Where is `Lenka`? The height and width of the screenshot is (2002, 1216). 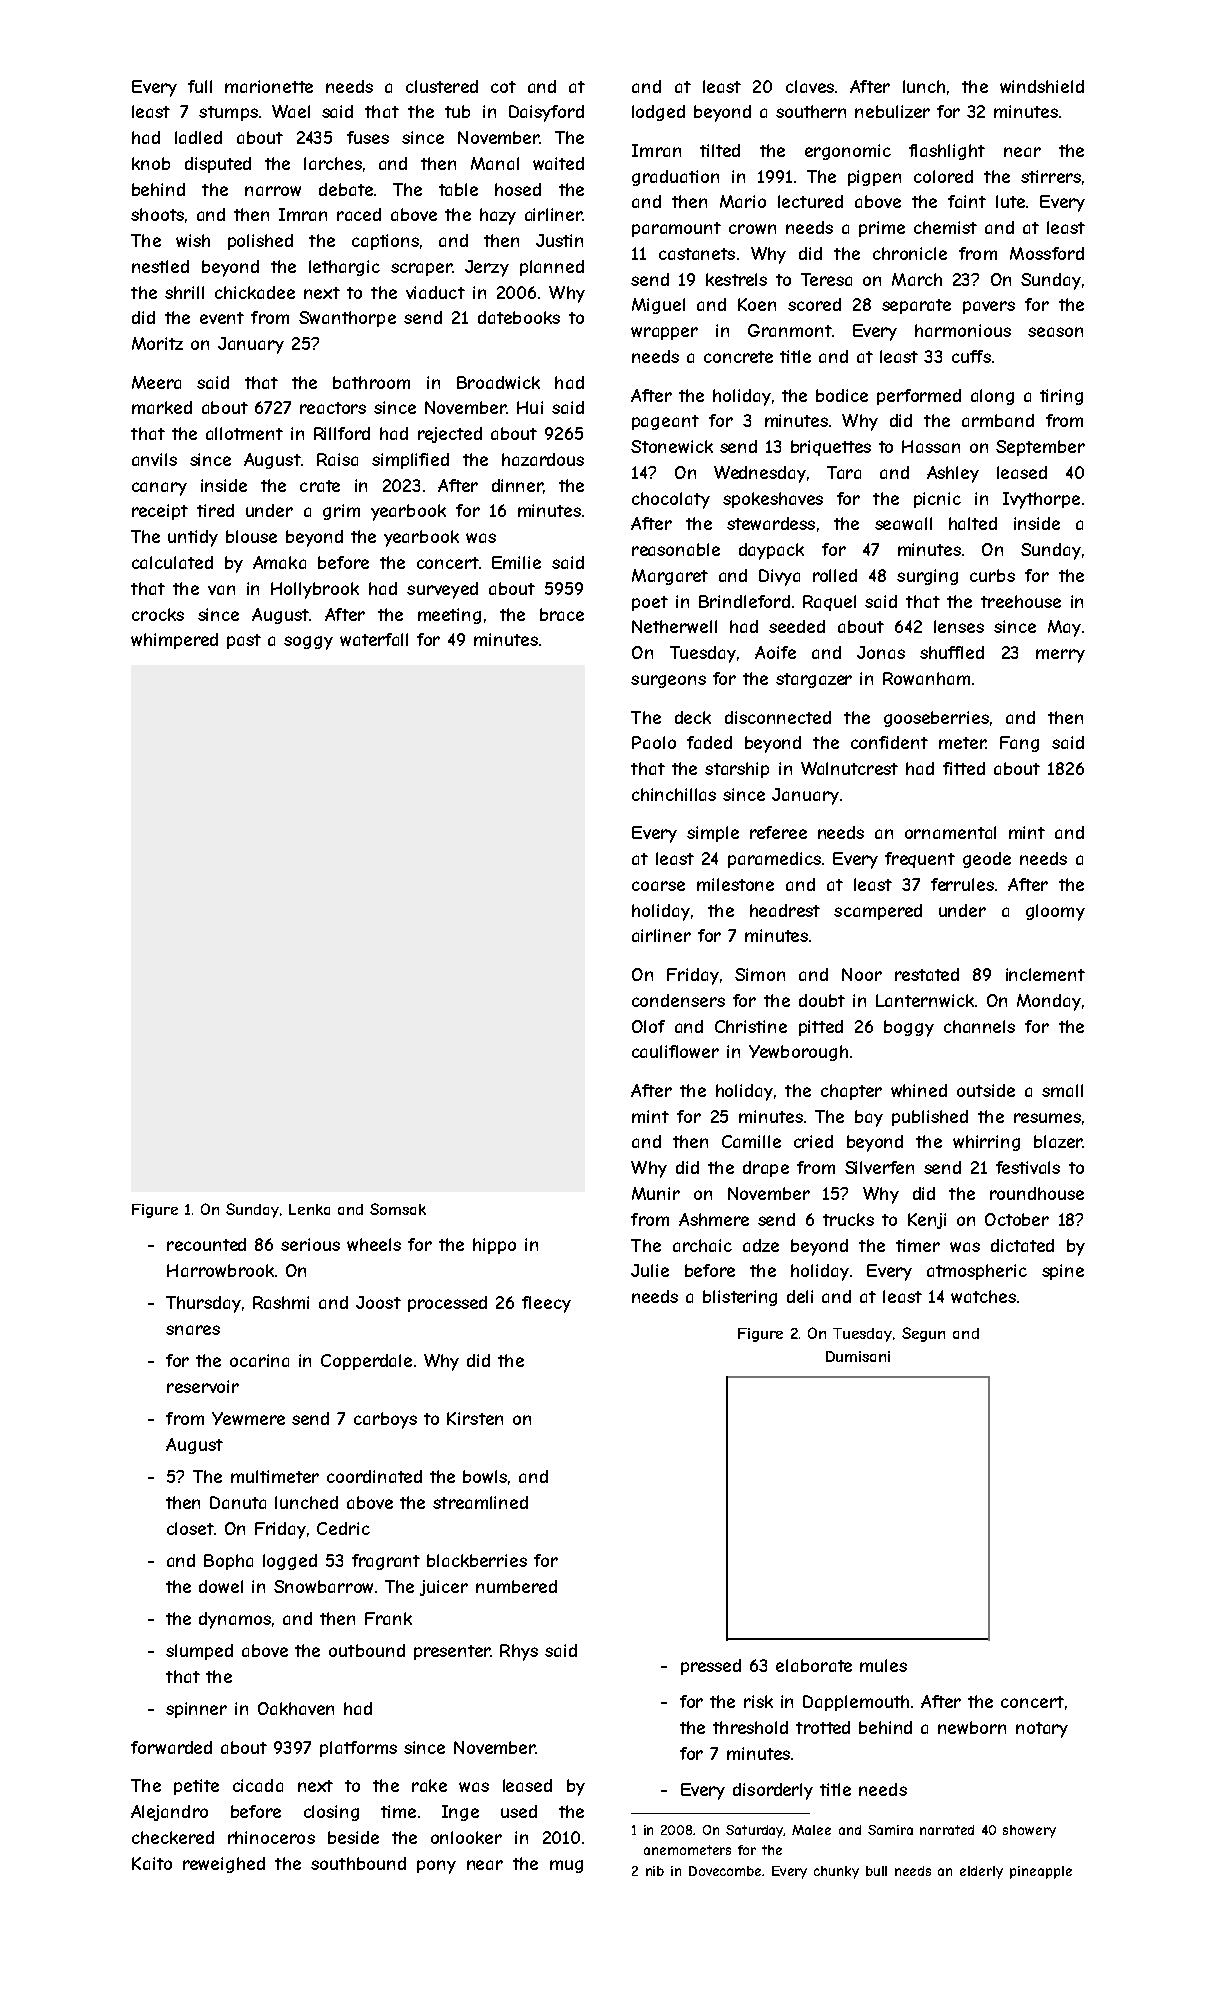
Lenka is located at coordinates (309, 1209).
